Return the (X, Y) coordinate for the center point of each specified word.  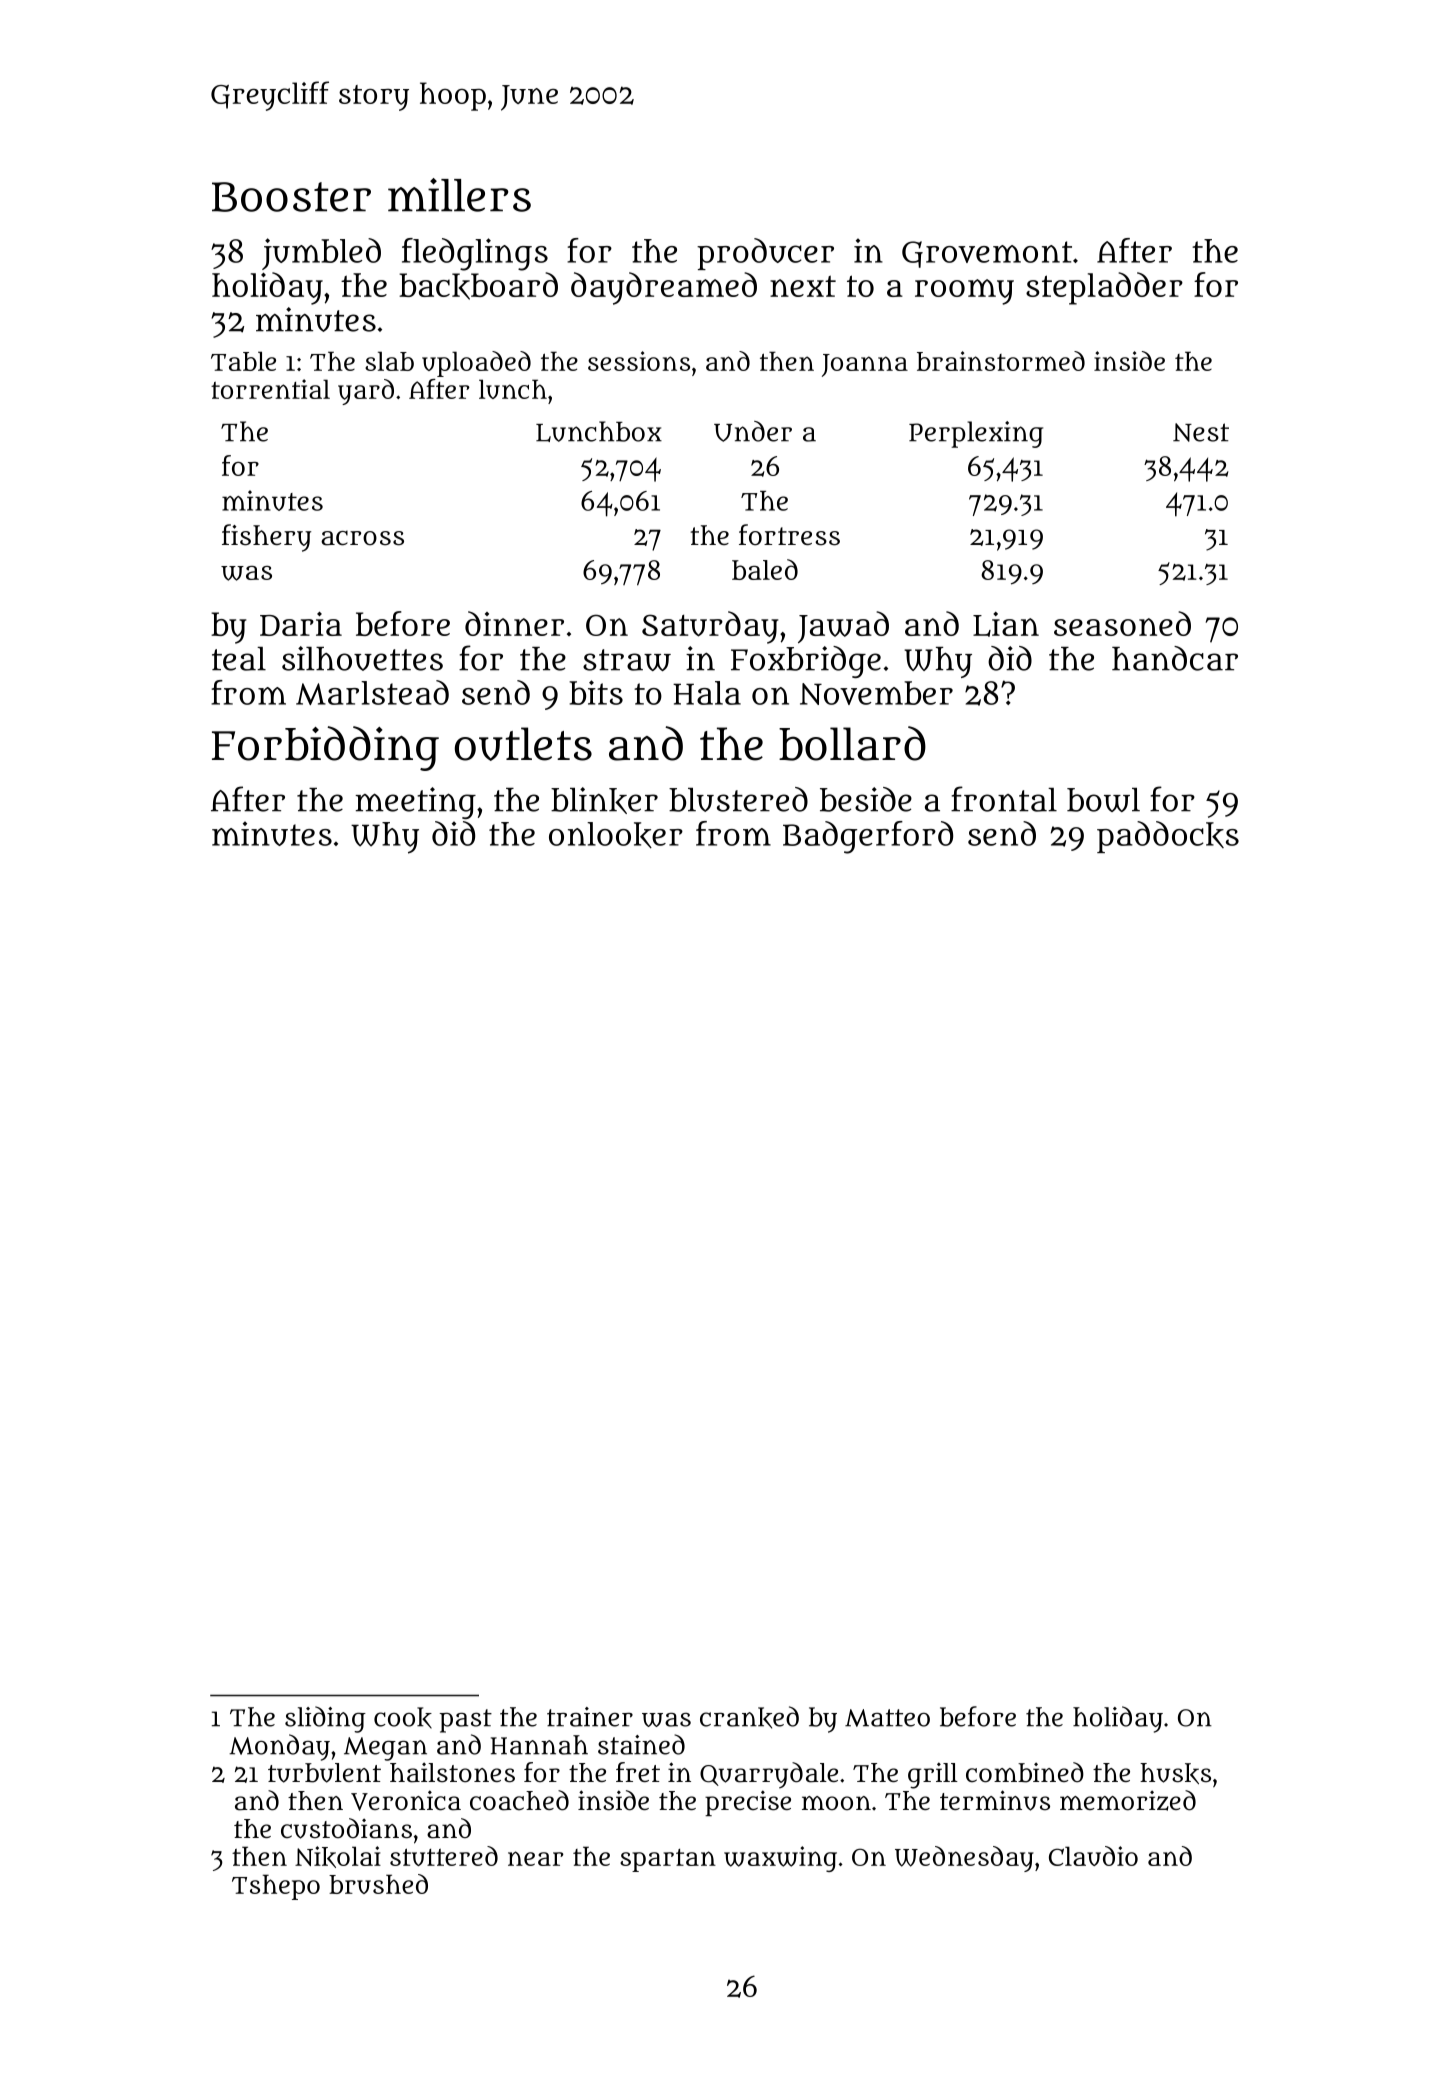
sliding (325, 1719)
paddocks (1168, 837)
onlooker (616, 835)
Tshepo (276, 1887)
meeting (415, 803)
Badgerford (868, 837)
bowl (1103, 800)
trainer (590, 1717)
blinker (604, 800)
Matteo (887, 1718)
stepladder (1104, 288)
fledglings (475, 254)
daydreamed (664, 288)
